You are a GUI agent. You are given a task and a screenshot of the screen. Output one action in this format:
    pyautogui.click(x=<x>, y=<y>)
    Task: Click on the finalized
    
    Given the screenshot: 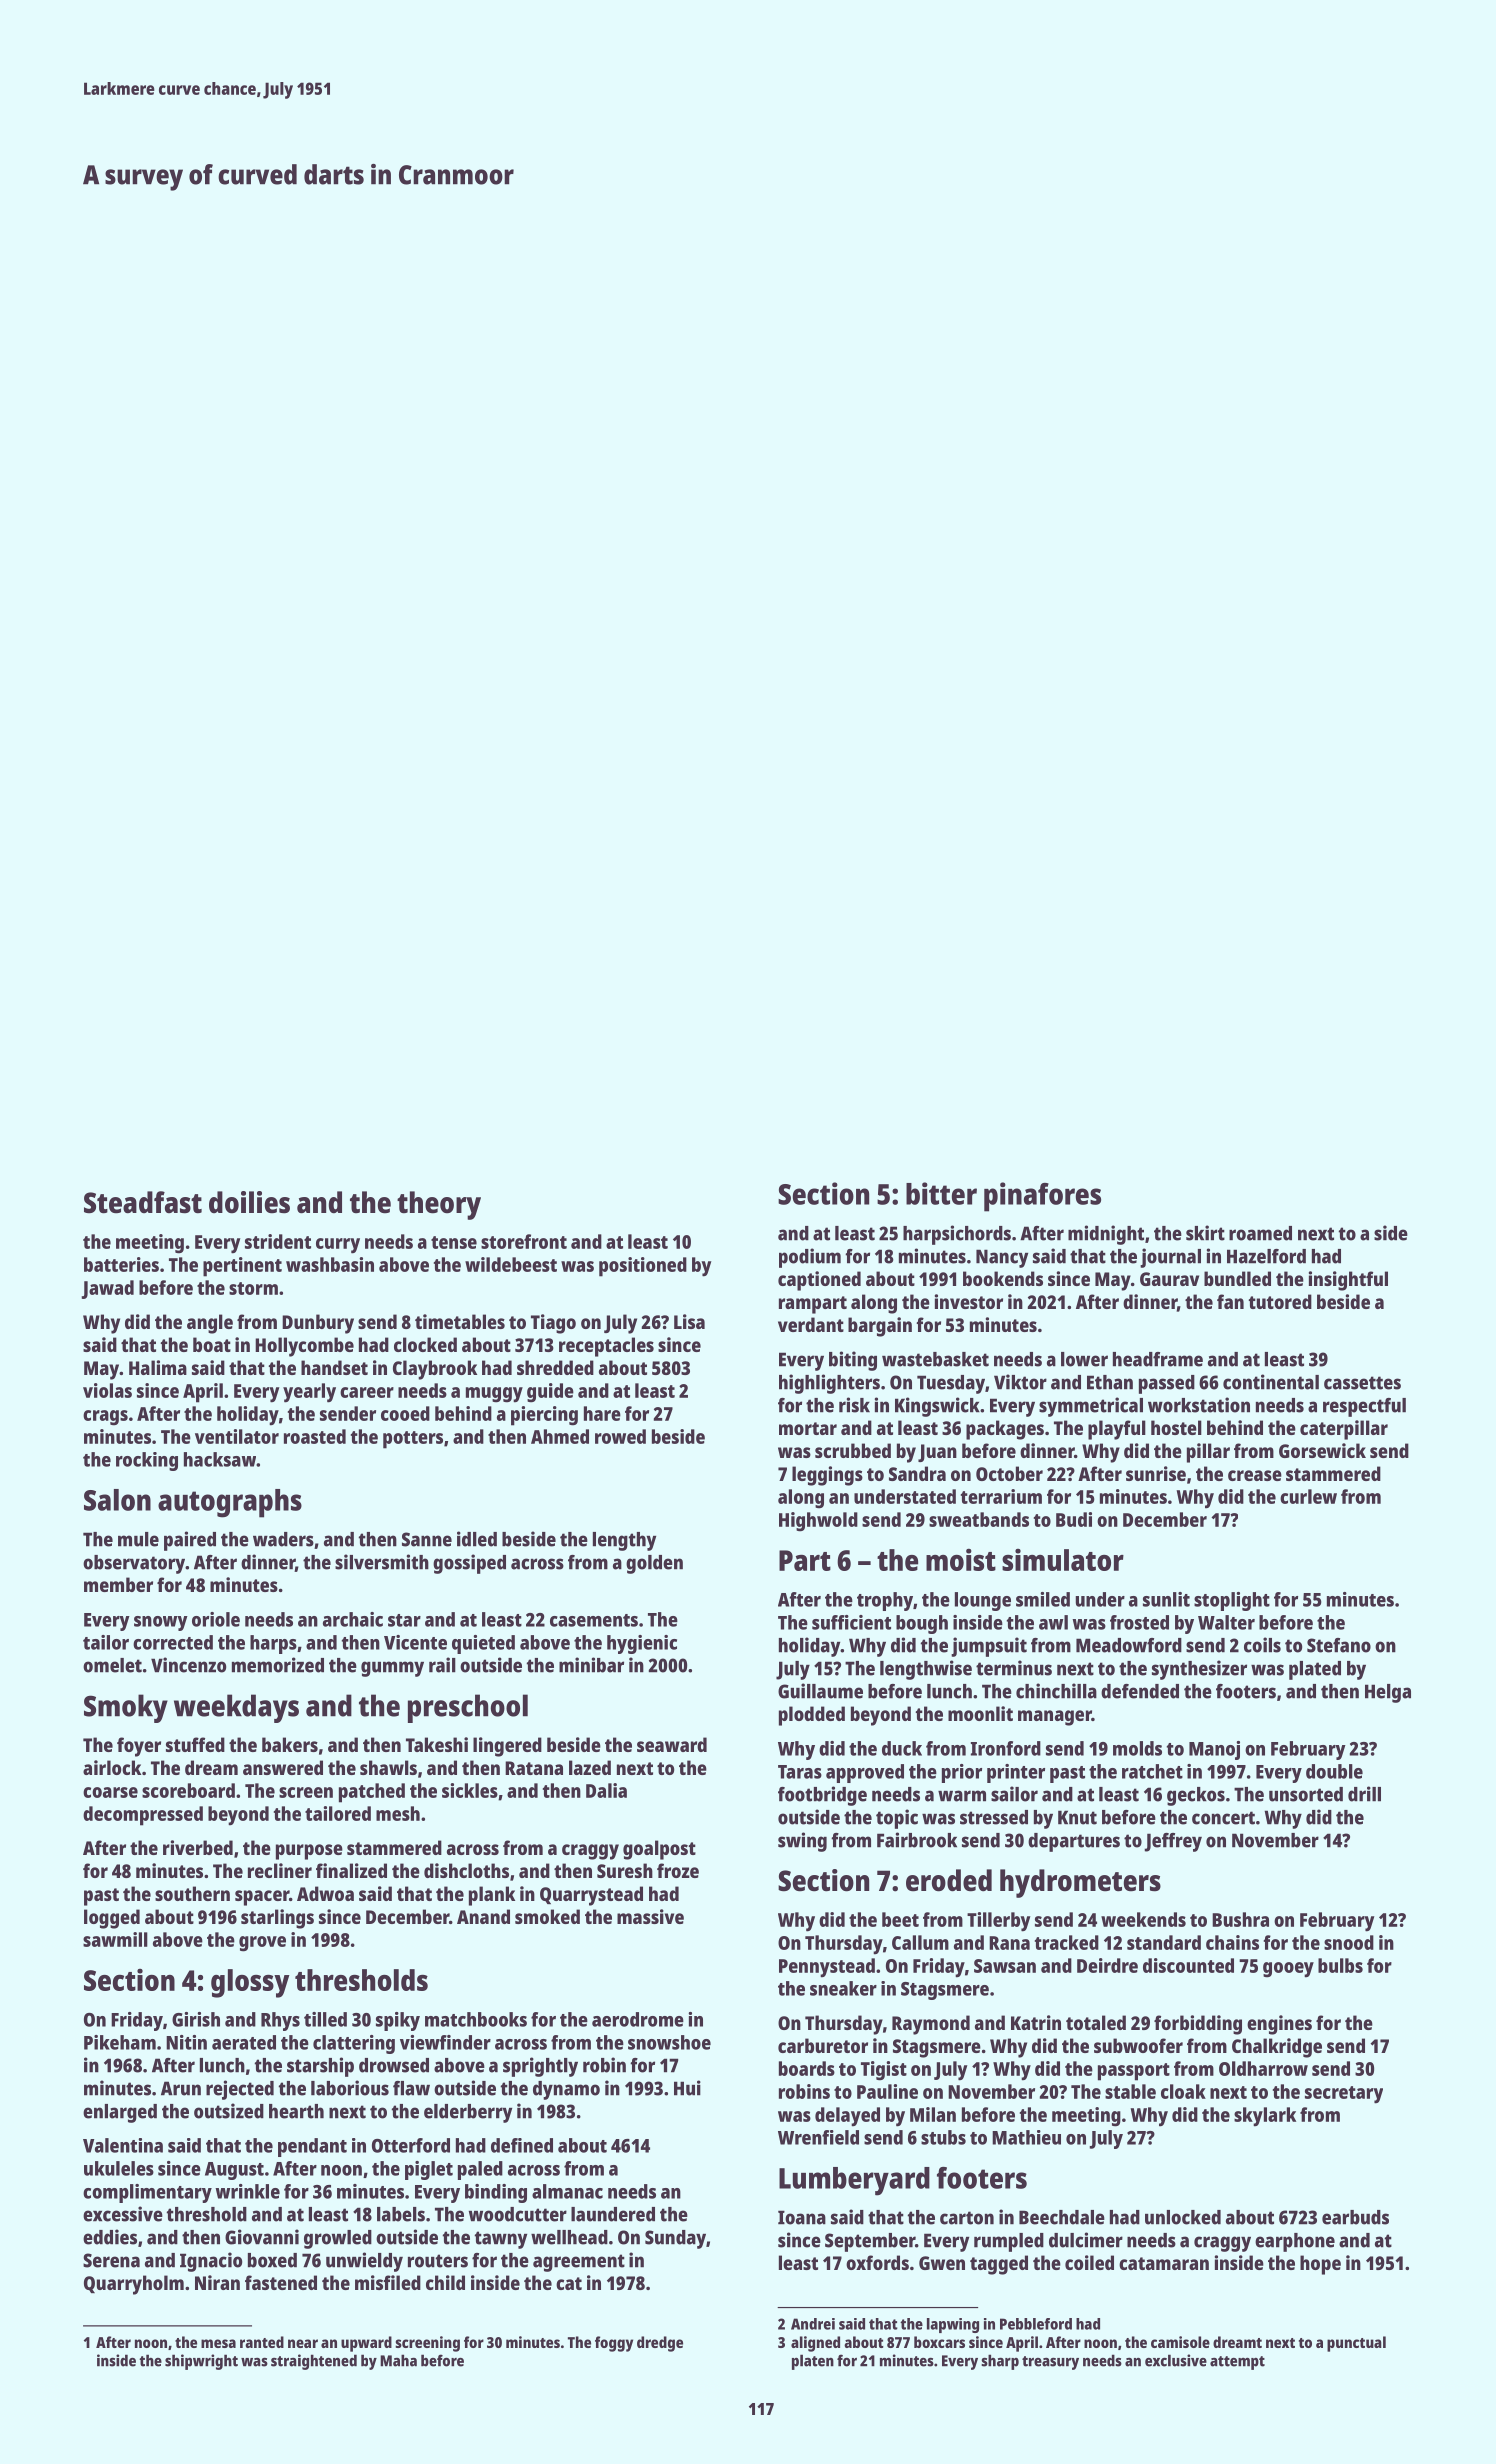 What is the action you would take?
    pyautogui.click(x=351, y=1870)
